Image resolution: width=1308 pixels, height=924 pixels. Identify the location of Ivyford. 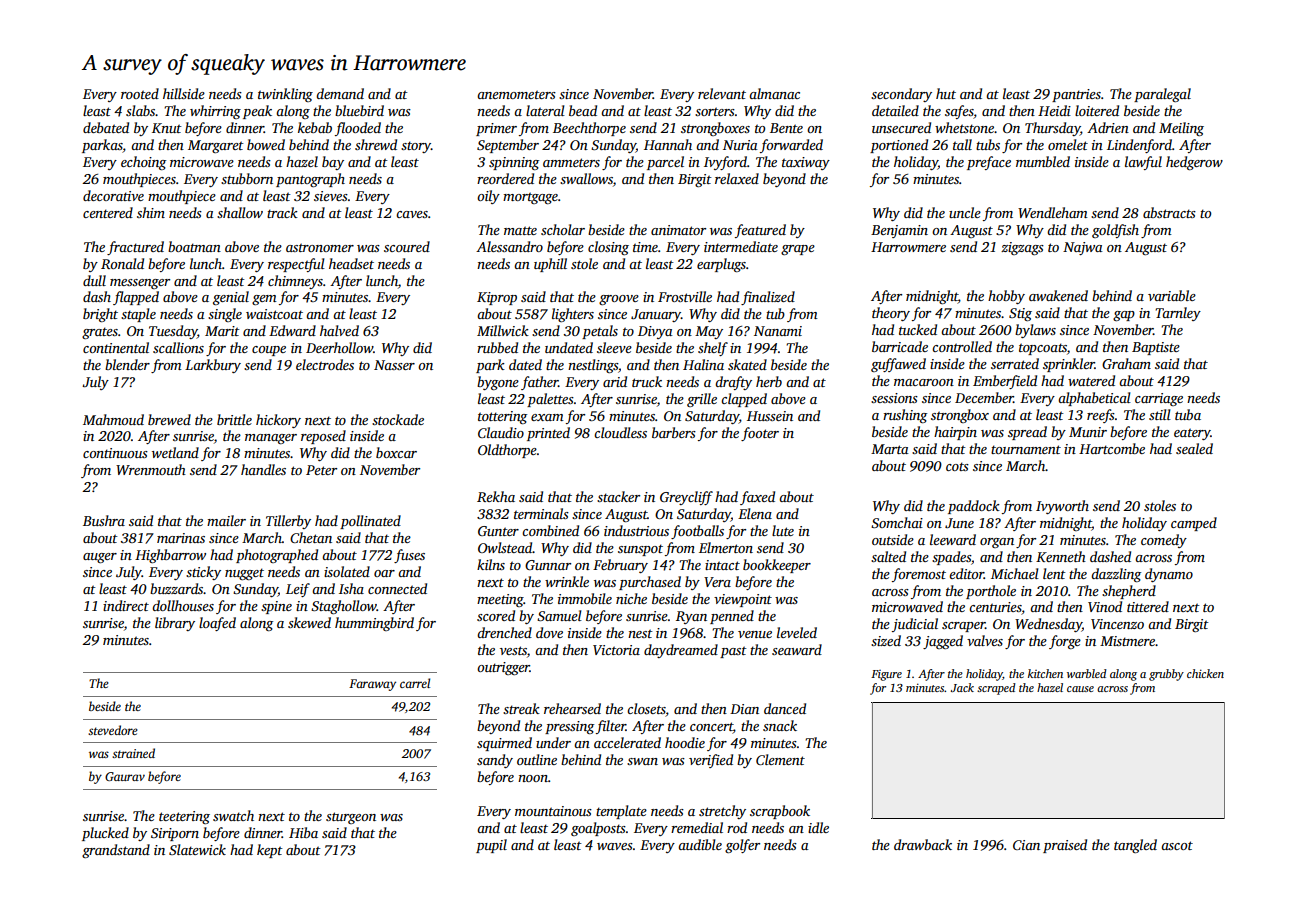
(725, 163).
